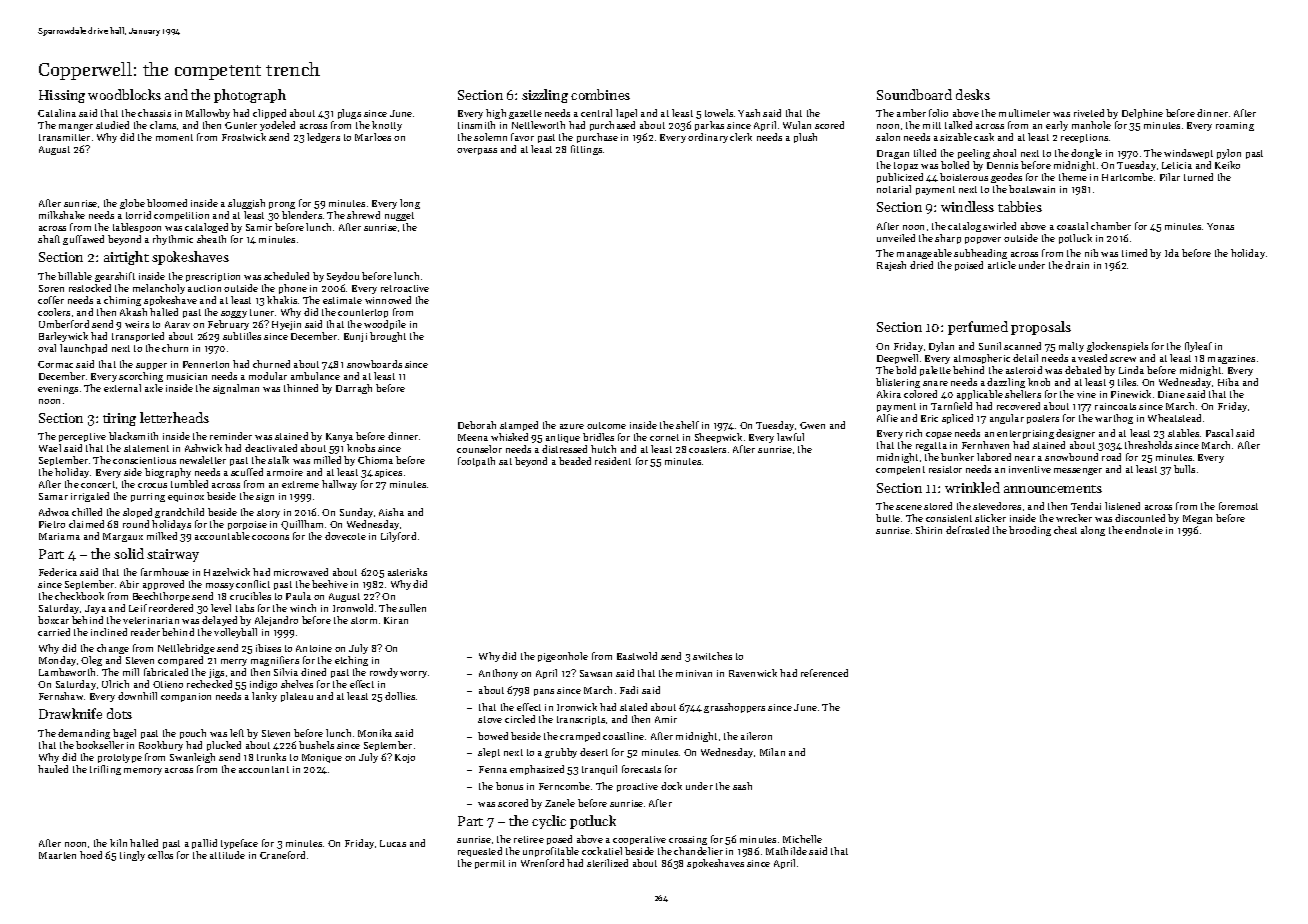 This screenshot has height=924, width=1308. Describe the element at coordinates (888, 518) in the screenshot. I see `butte` at that location.
